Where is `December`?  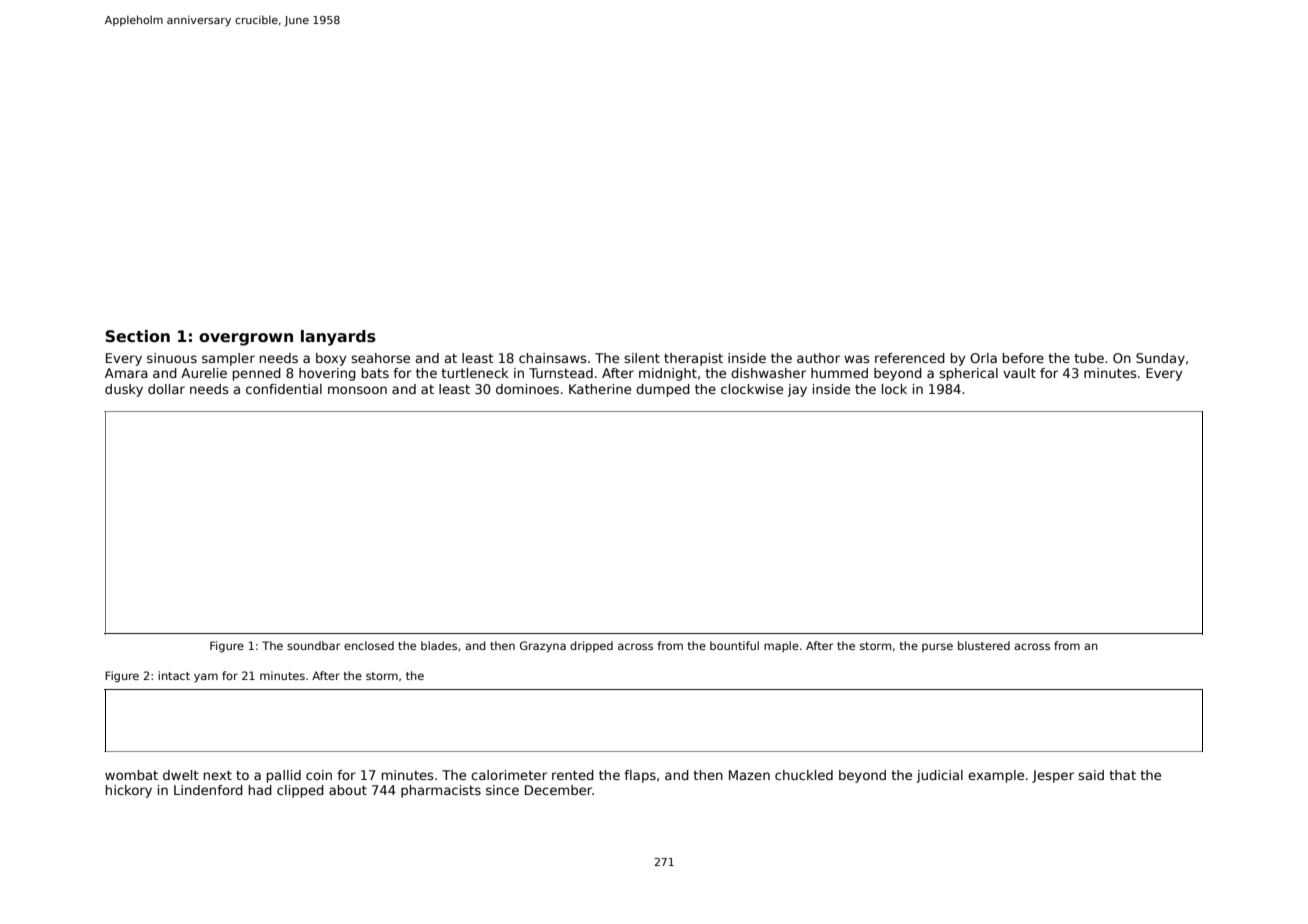 December is located at coordinates (558, 790).
